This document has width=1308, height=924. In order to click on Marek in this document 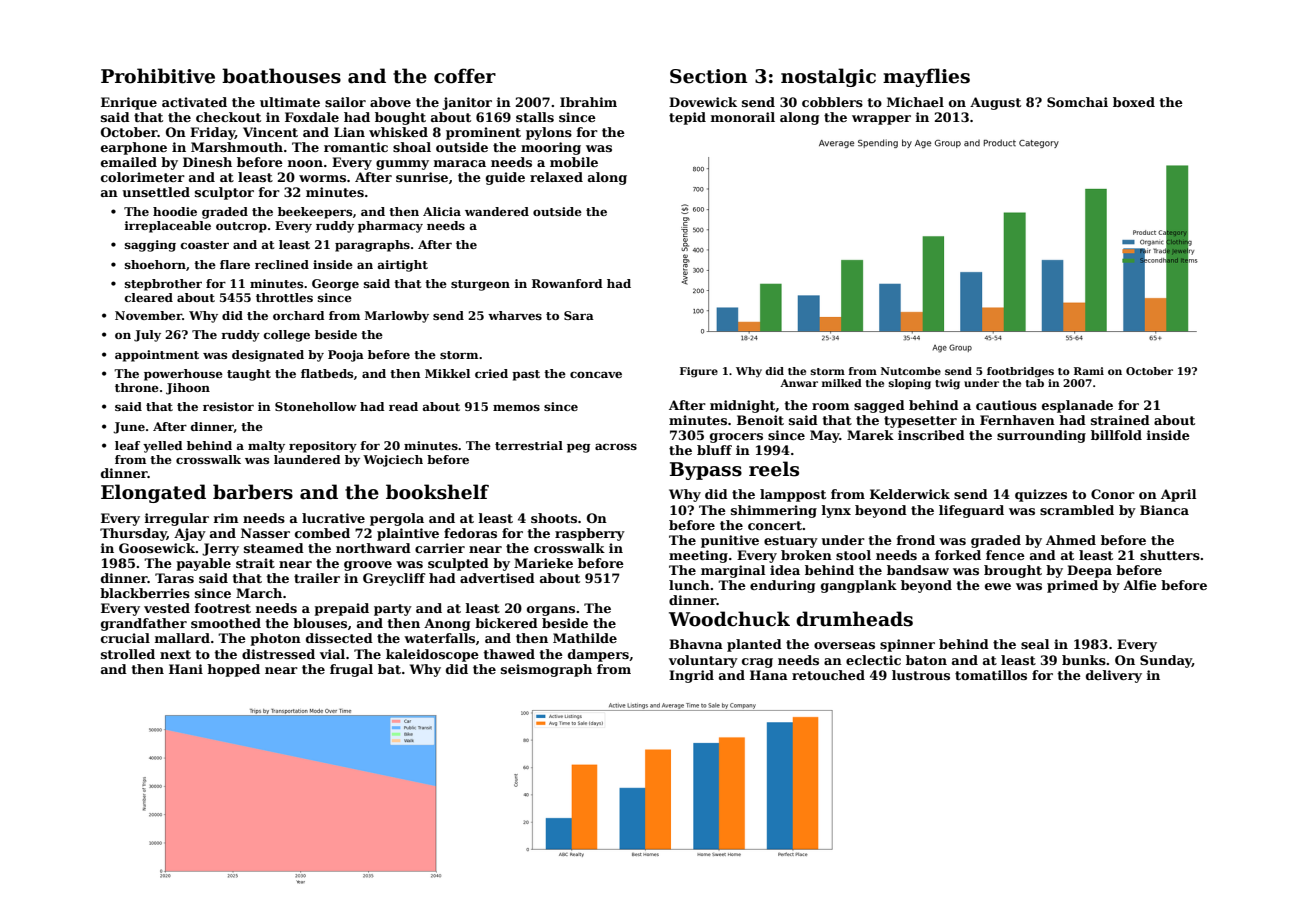, I will do `click(870, 435)`.
